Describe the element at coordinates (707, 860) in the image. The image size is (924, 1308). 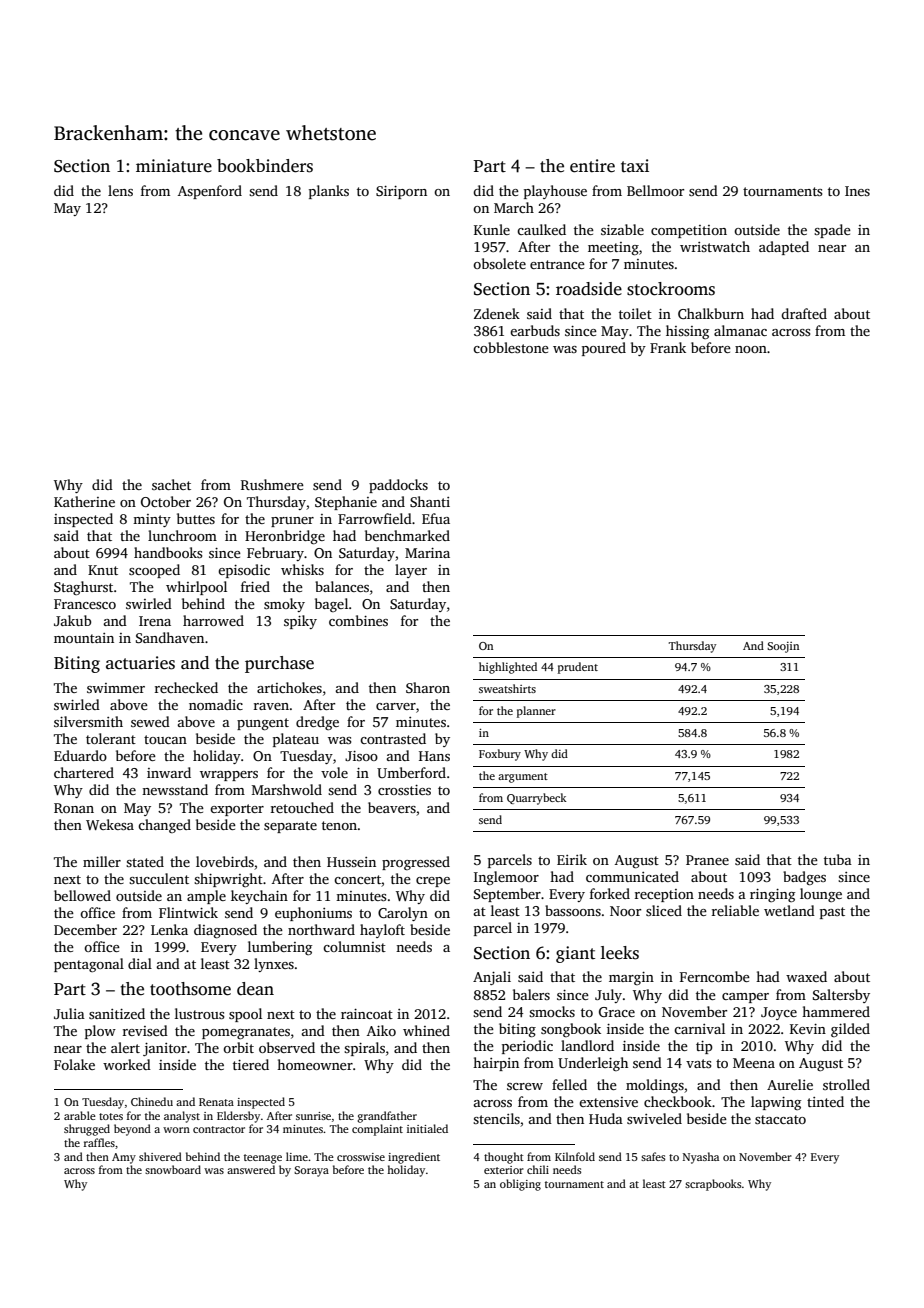
I see `Pranee` at that location.
